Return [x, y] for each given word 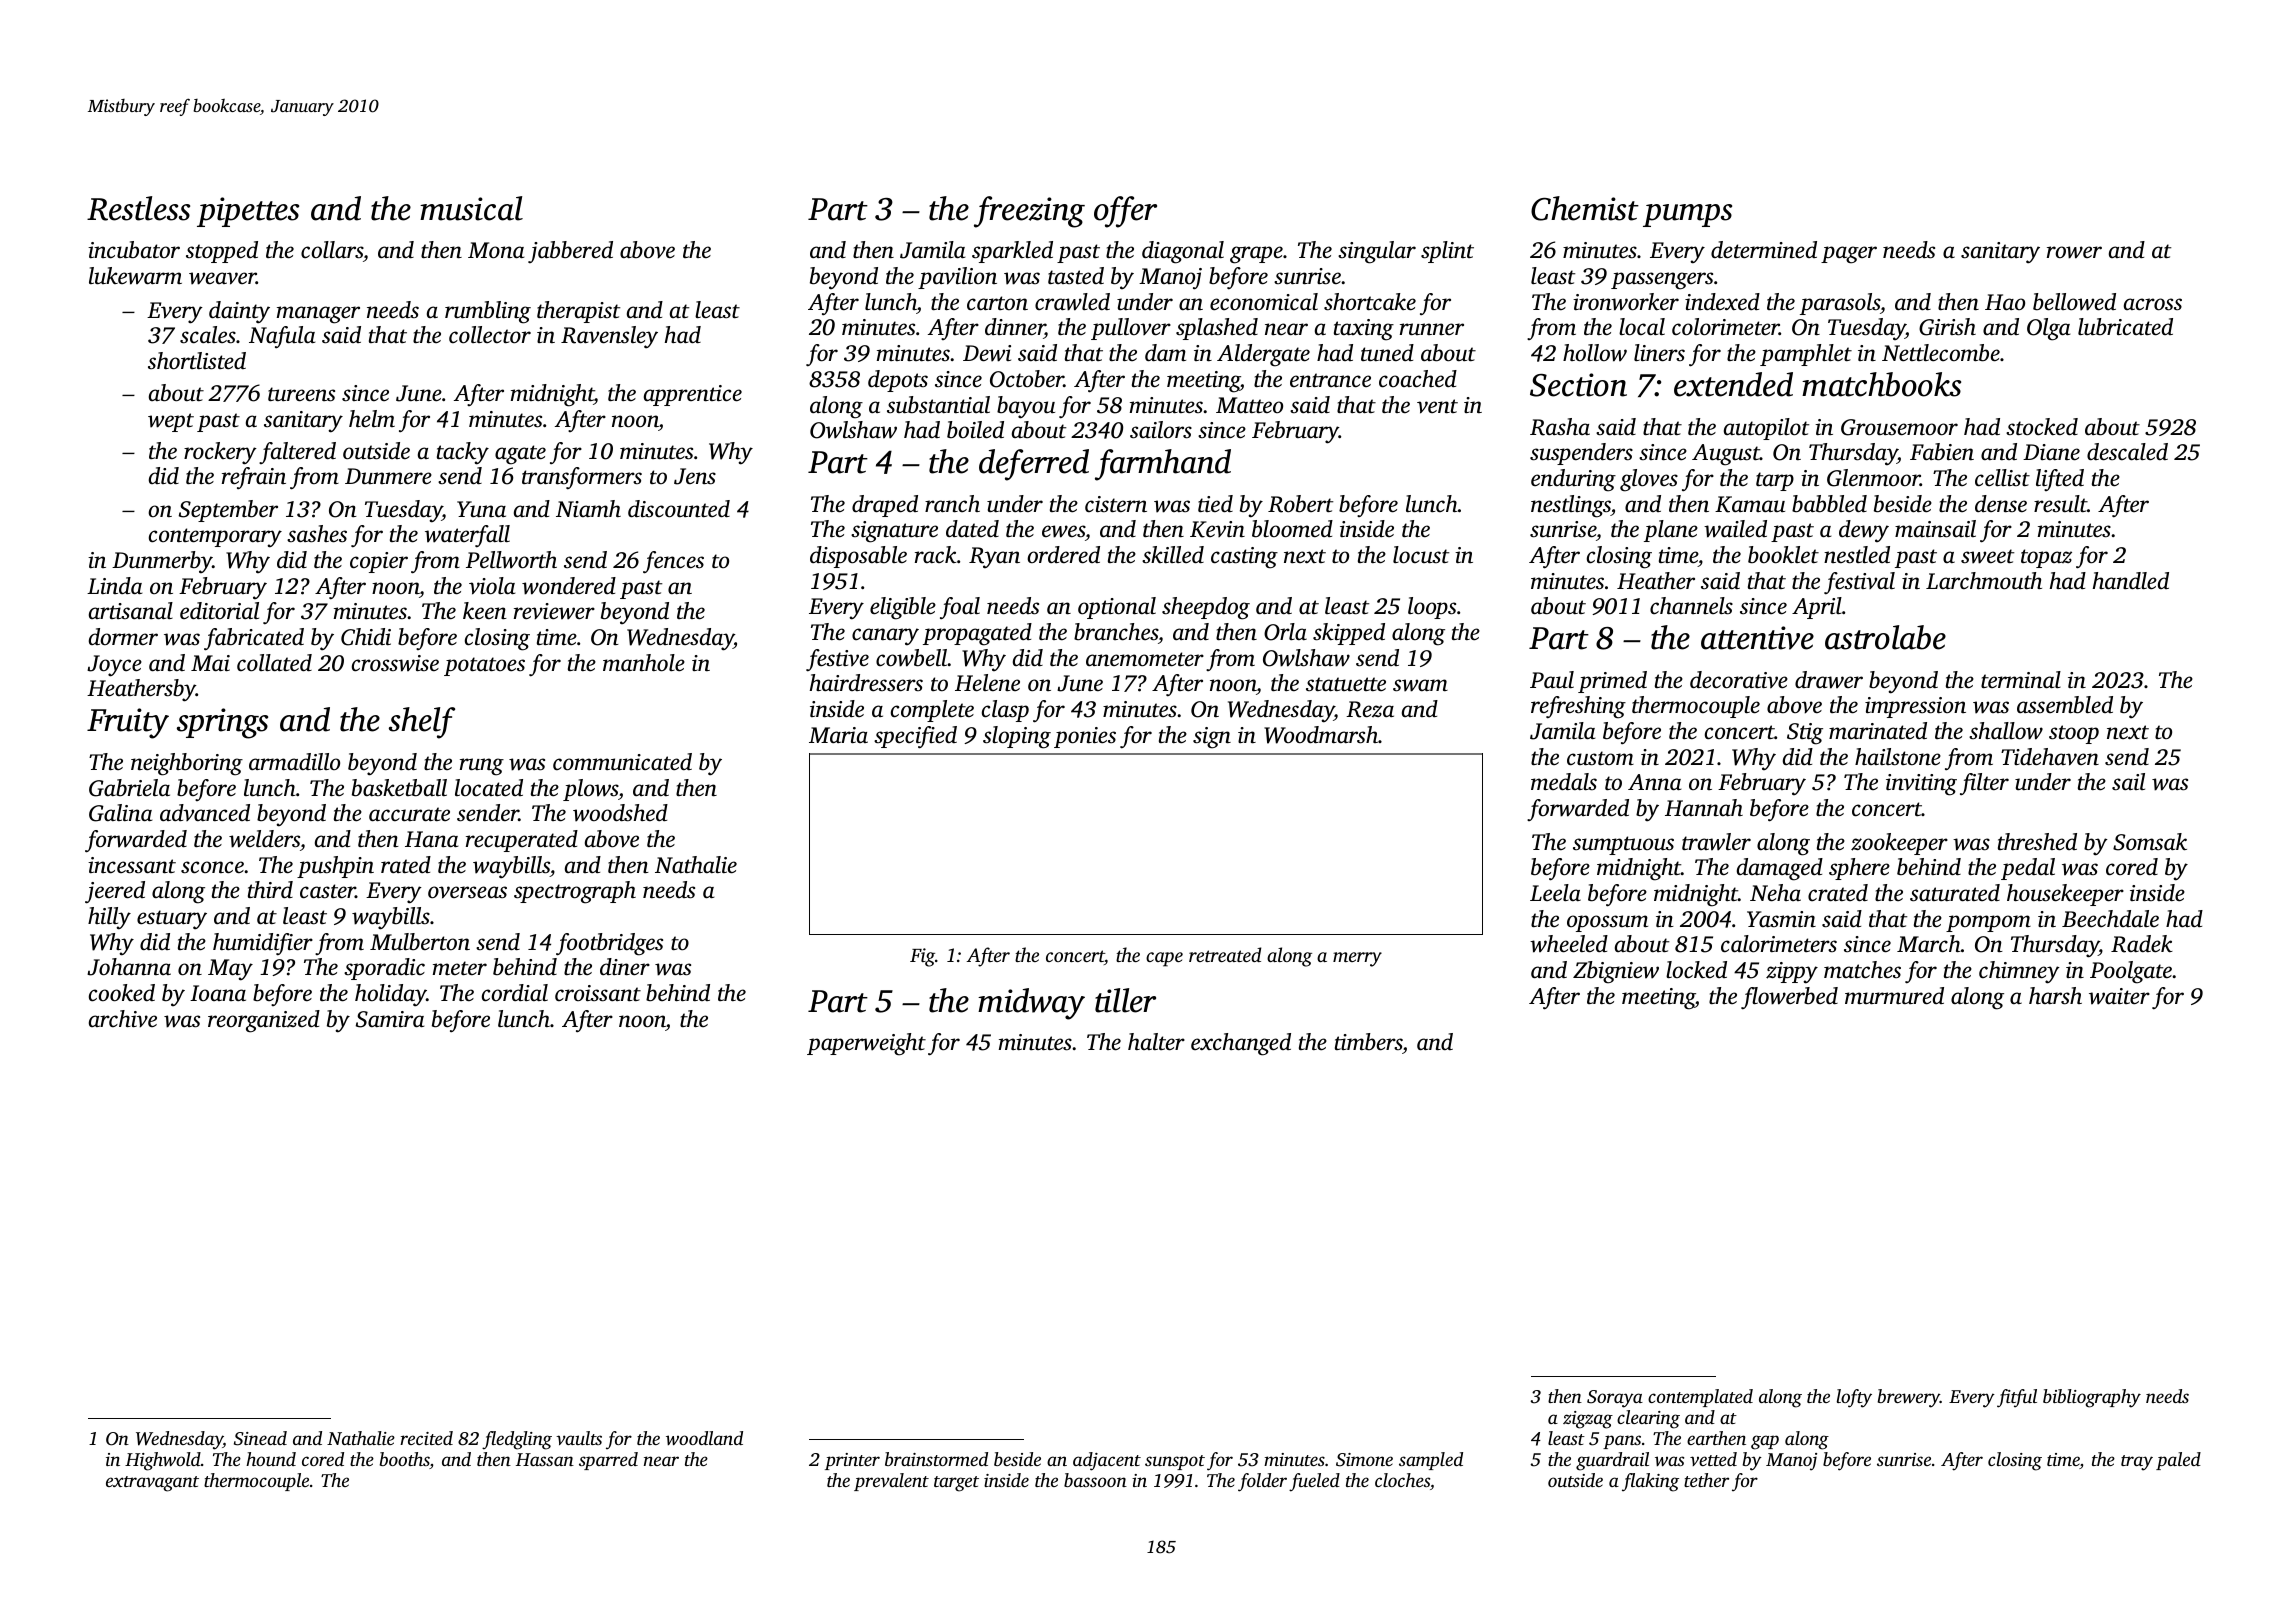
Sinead [260, 1438]
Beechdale [2110, 919]
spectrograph [575, 892]
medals [1564, 782]
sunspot [1175, 1462]
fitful [2017, 1398]
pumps [1687, 215]
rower [2074, 252]
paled [2178, 1461]
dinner [1015, 328]
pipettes [248, 212]
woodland [704, 1438]
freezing [1029, 212]
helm [372, 419]
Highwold [163, 1461]
